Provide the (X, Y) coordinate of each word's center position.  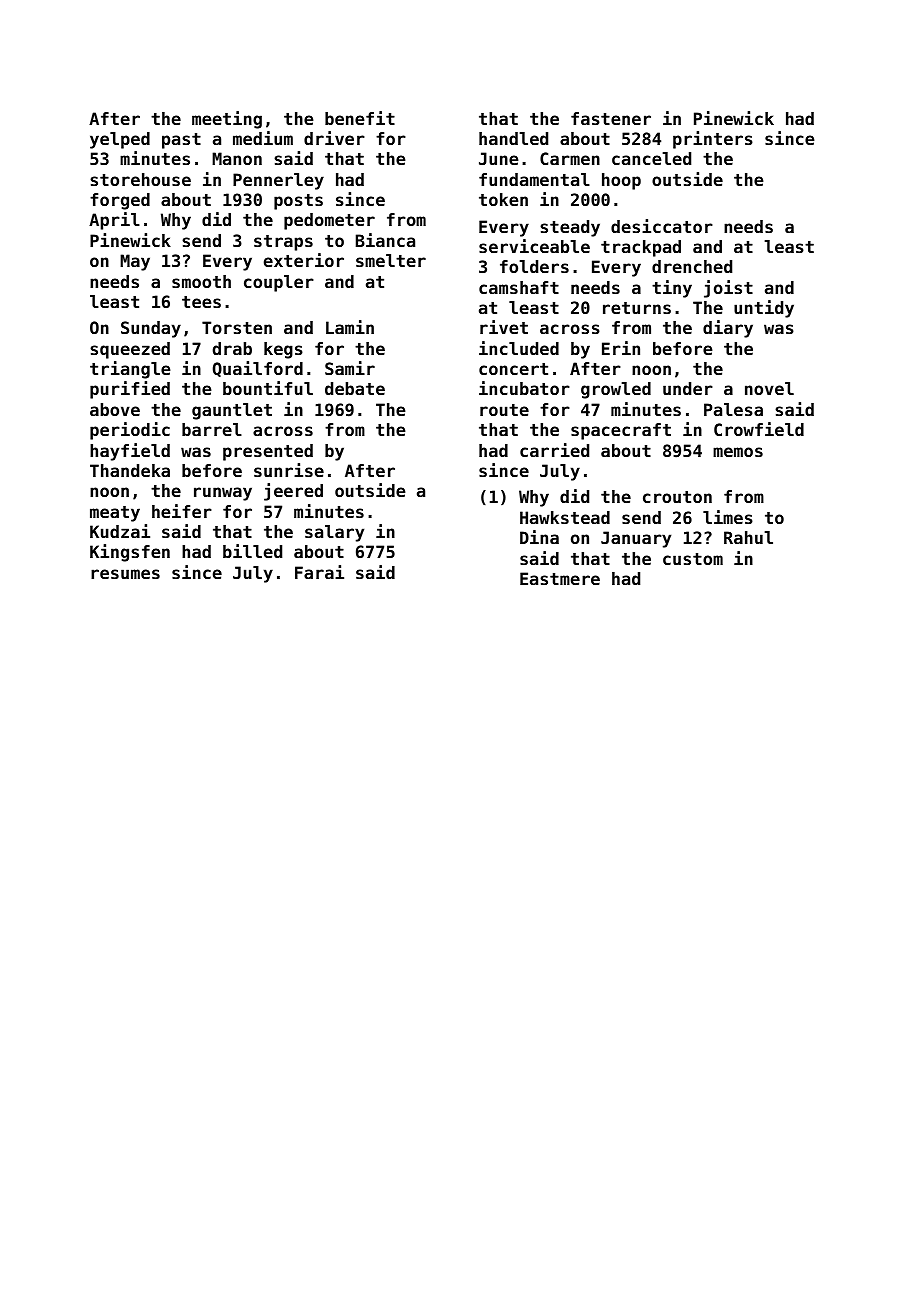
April (114, 221)
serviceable (534, 246)
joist (728, 289)
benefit (360, 118)
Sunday (151, 329)
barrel (212, 429)
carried (554, 450)
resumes (125, 574)
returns (637, 308)
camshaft (519, 287)
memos (738, 452)
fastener (611, 118)
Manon (237, 158)
